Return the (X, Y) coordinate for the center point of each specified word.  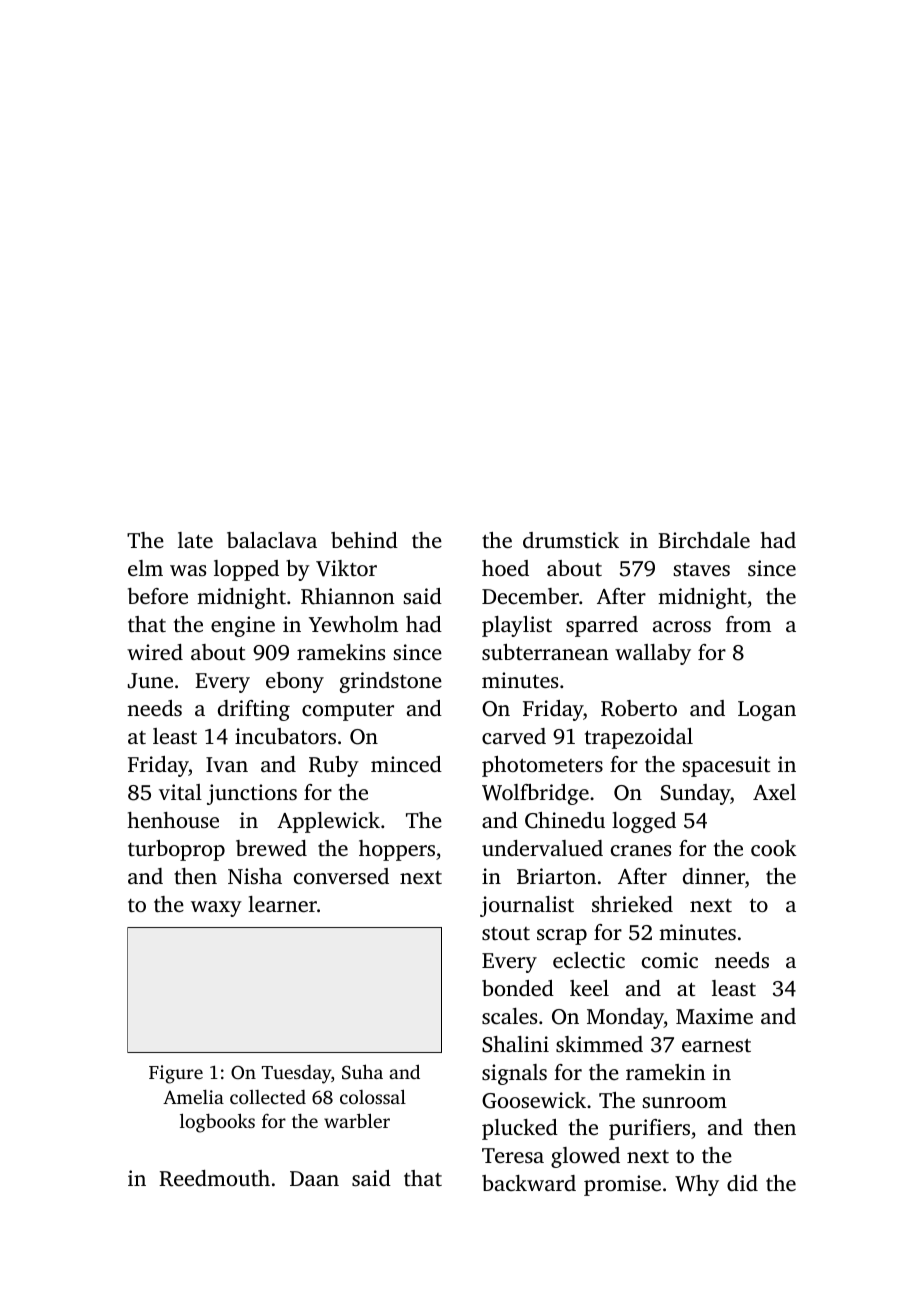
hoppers (397, 850)
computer (348, 712)
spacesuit (726, 766)
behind (364, 540)
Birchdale (704, 540)
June (150, 681)
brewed (271, 848)
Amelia (193, 1097)
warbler (357, 1120)
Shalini (515, 1044)
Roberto (639, 708)
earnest (716, 1045)
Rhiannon (348, 596)
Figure (176, 1074)
